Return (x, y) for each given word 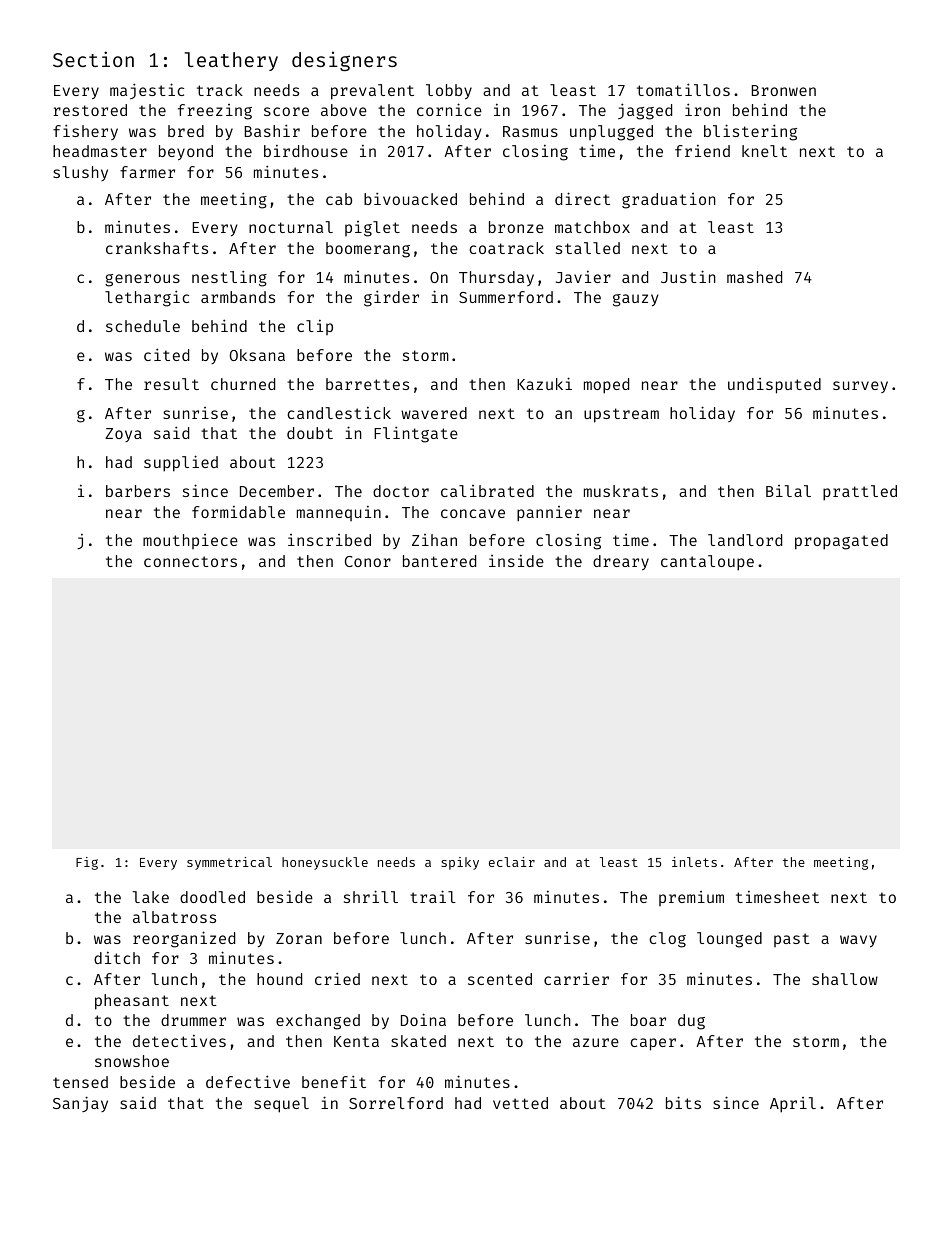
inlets (694, 862)
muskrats (621, 491)
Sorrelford (396, 1103)
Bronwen (784, 90)
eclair (512, 862)
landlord (745, 540)
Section (93, 59)
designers (344, 61)
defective (248, 1081)
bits (683, 1102)
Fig (87, 863)
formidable (238, 512)
